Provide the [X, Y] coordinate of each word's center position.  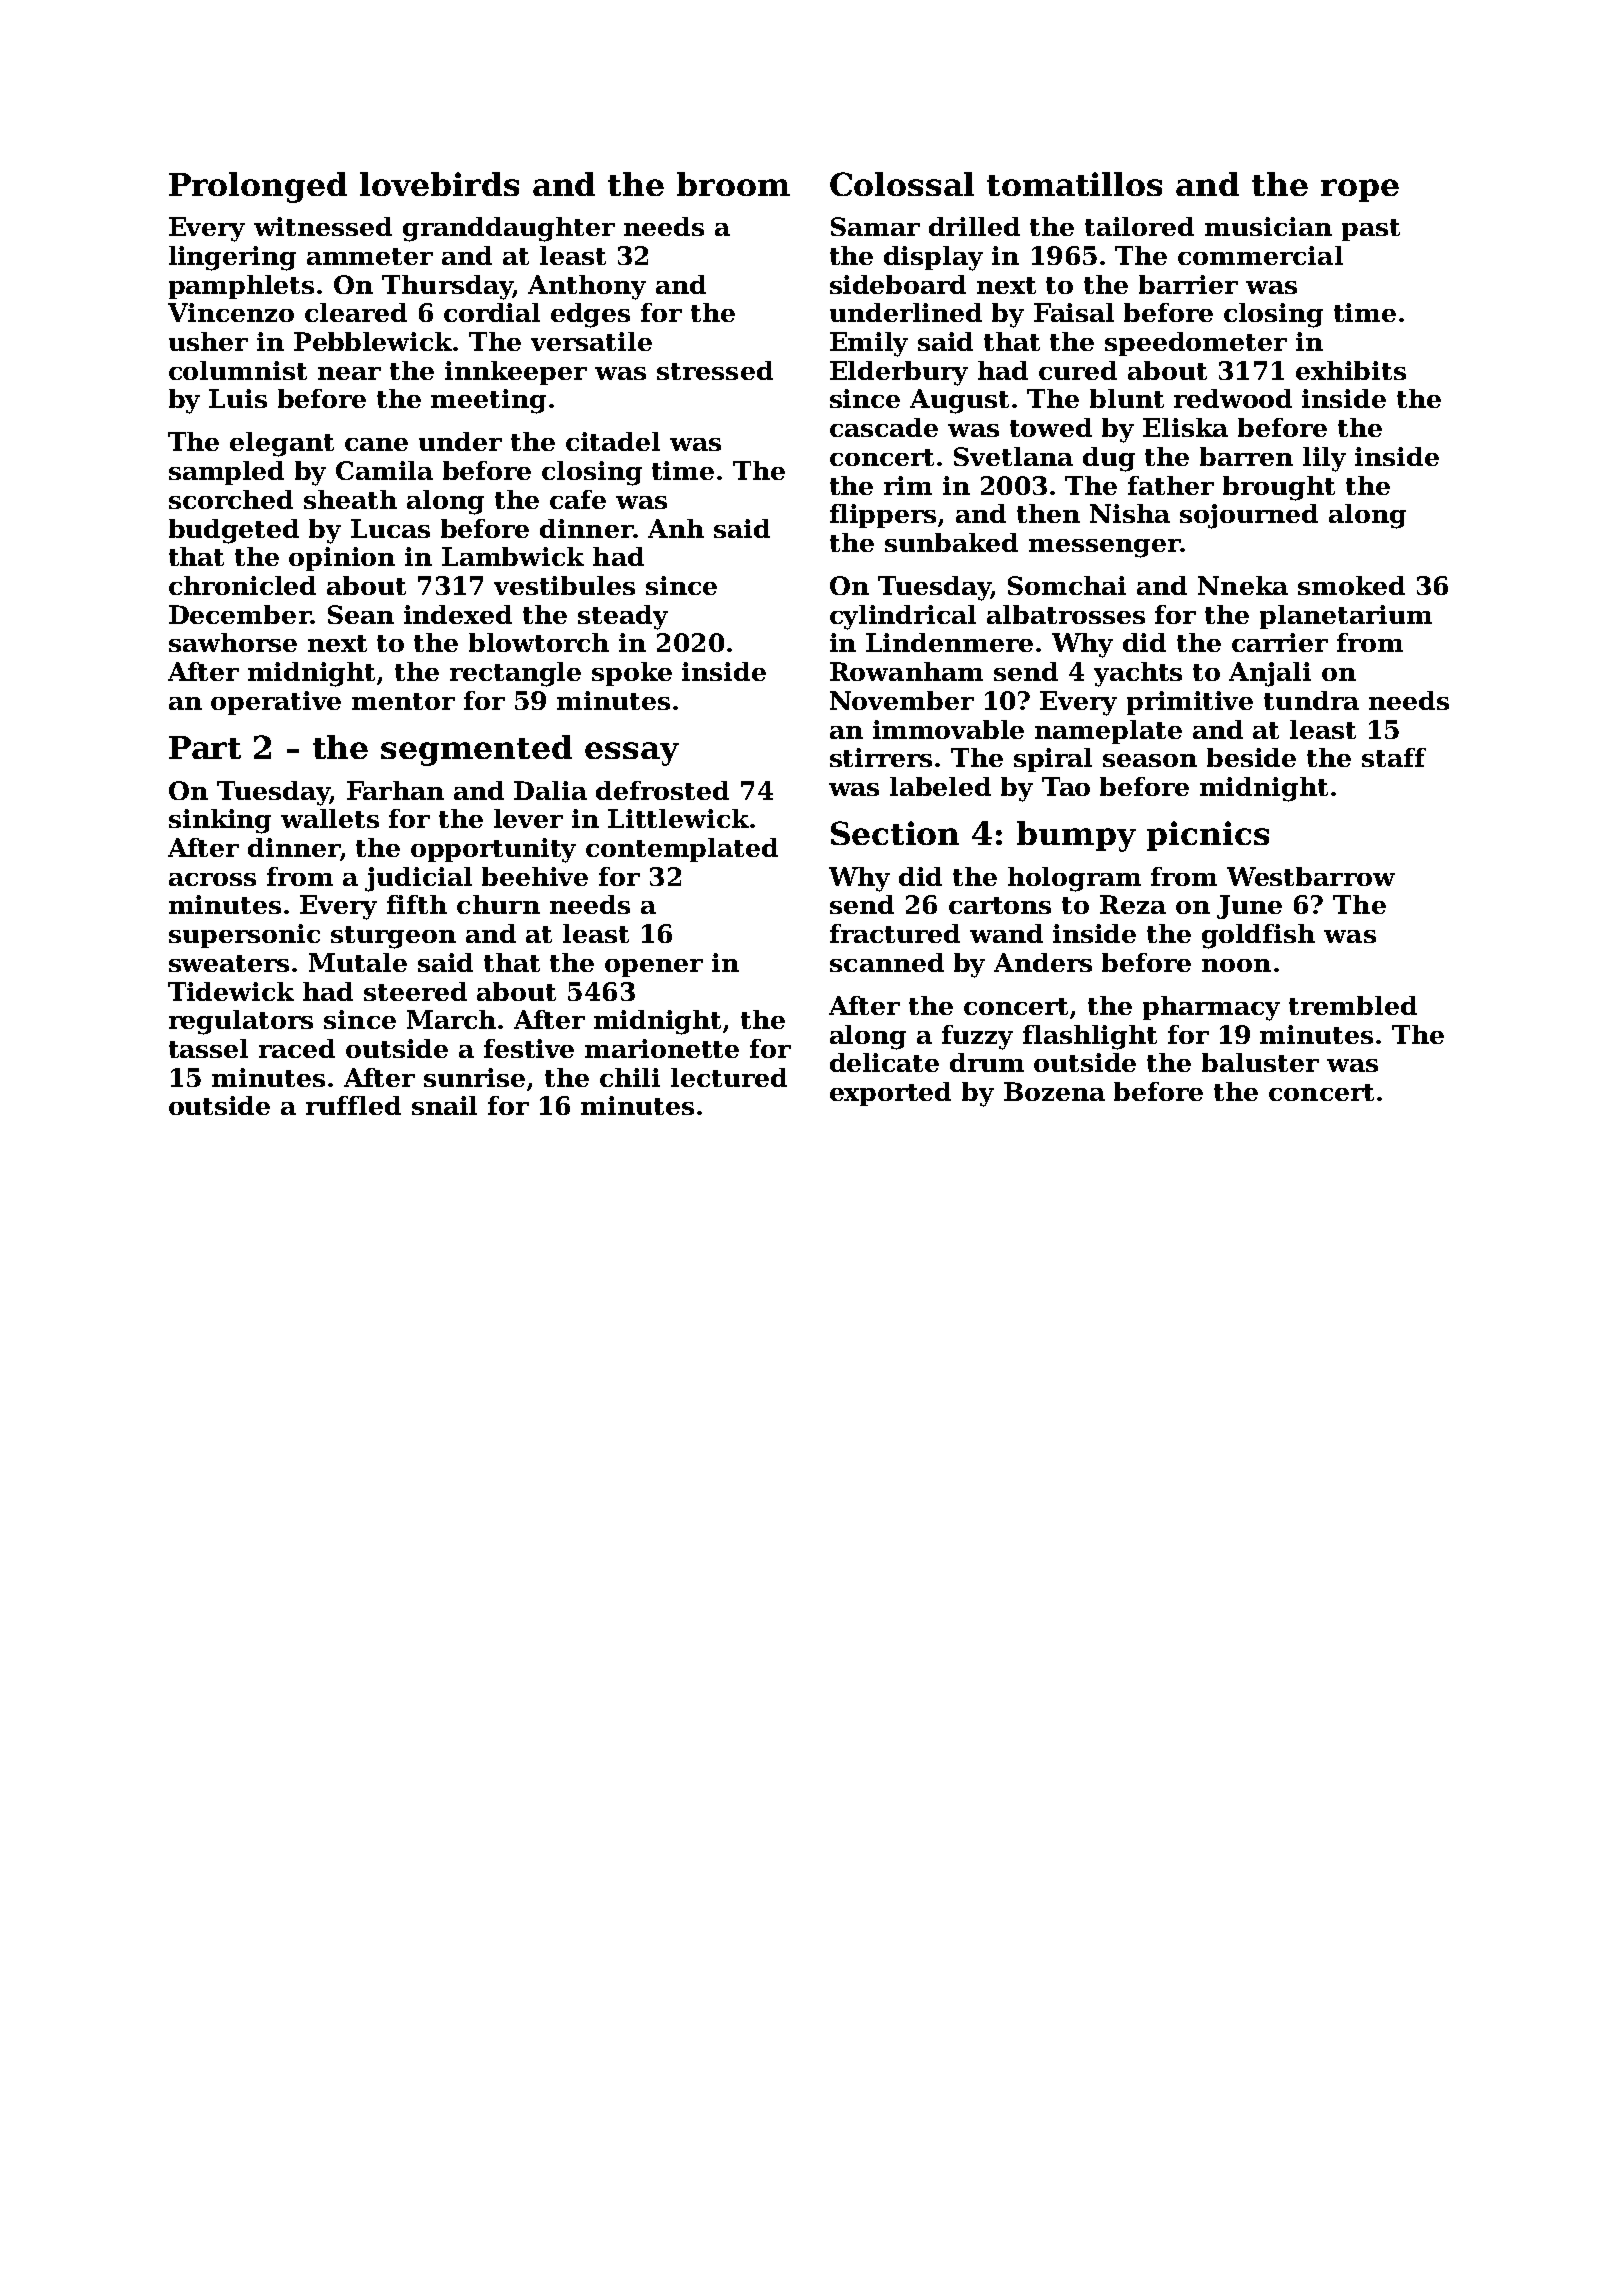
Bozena [1054, 1091]
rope [1360, 190]
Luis [238, 398]
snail [444, 1105]
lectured [729, 1077]
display [933, 258]
